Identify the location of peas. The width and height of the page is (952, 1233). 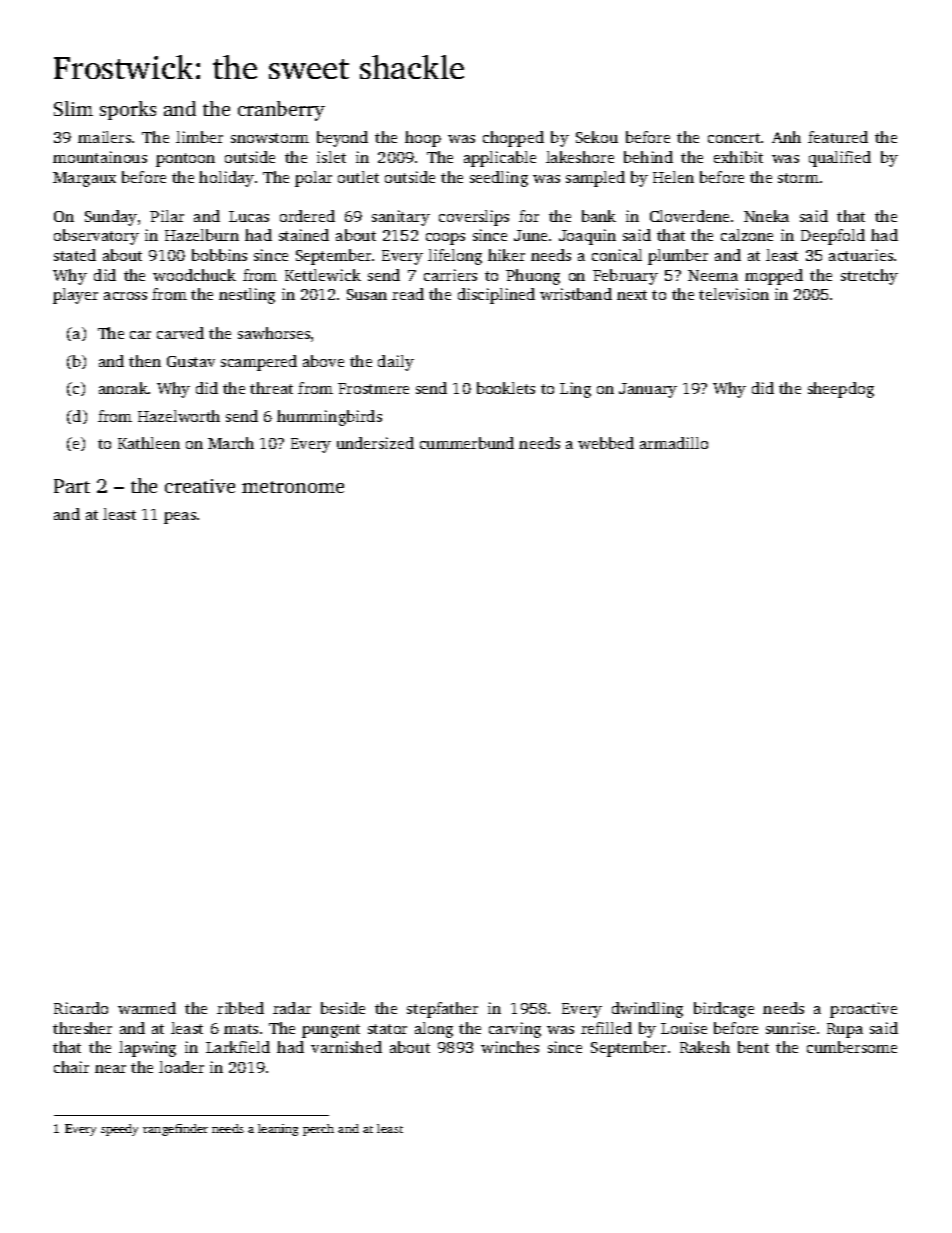
(180, 518).
